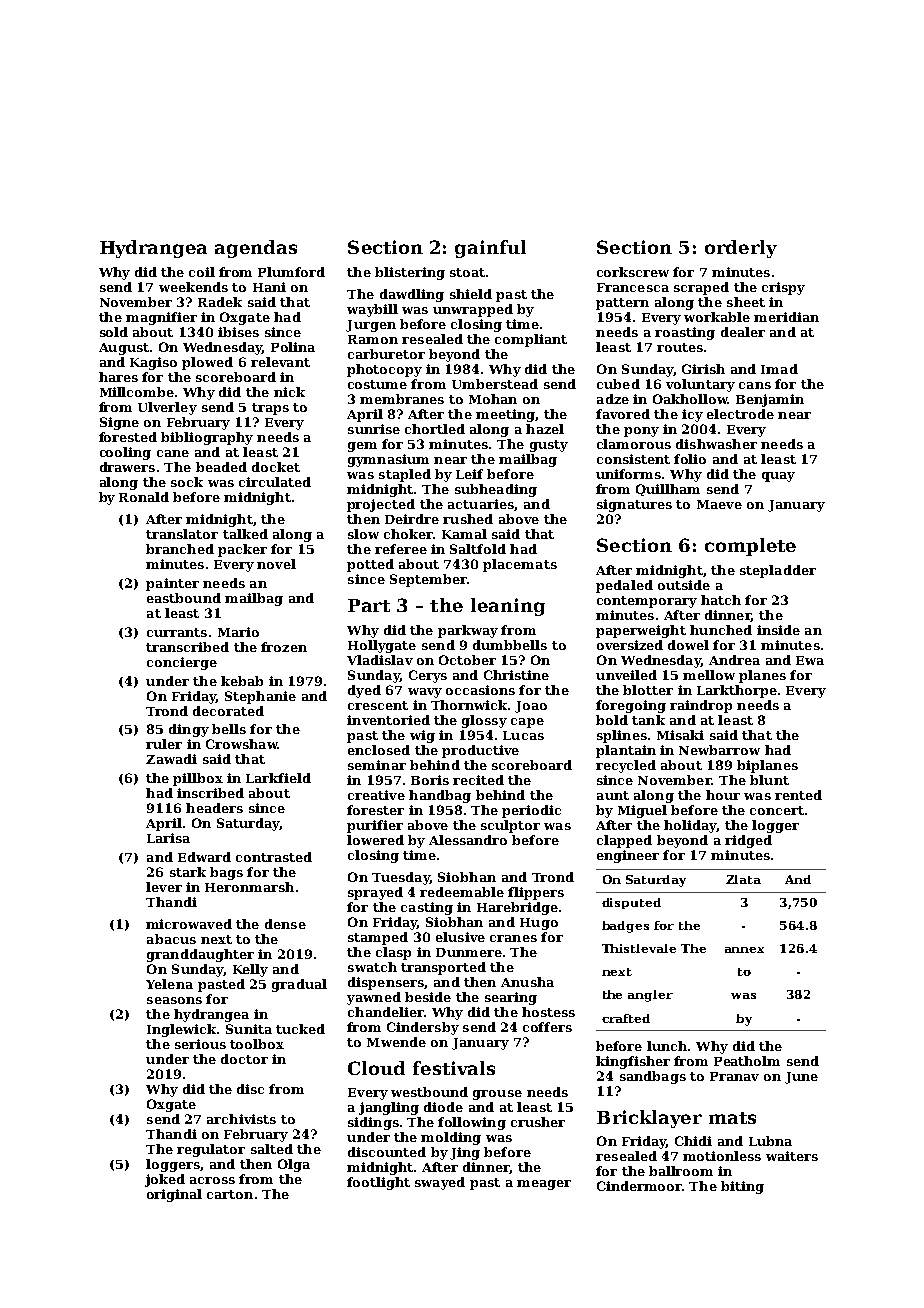 This page has width=924, height=1308. Describe the element at coordinates (174, 1195) in the page. I see `original` at that location.
